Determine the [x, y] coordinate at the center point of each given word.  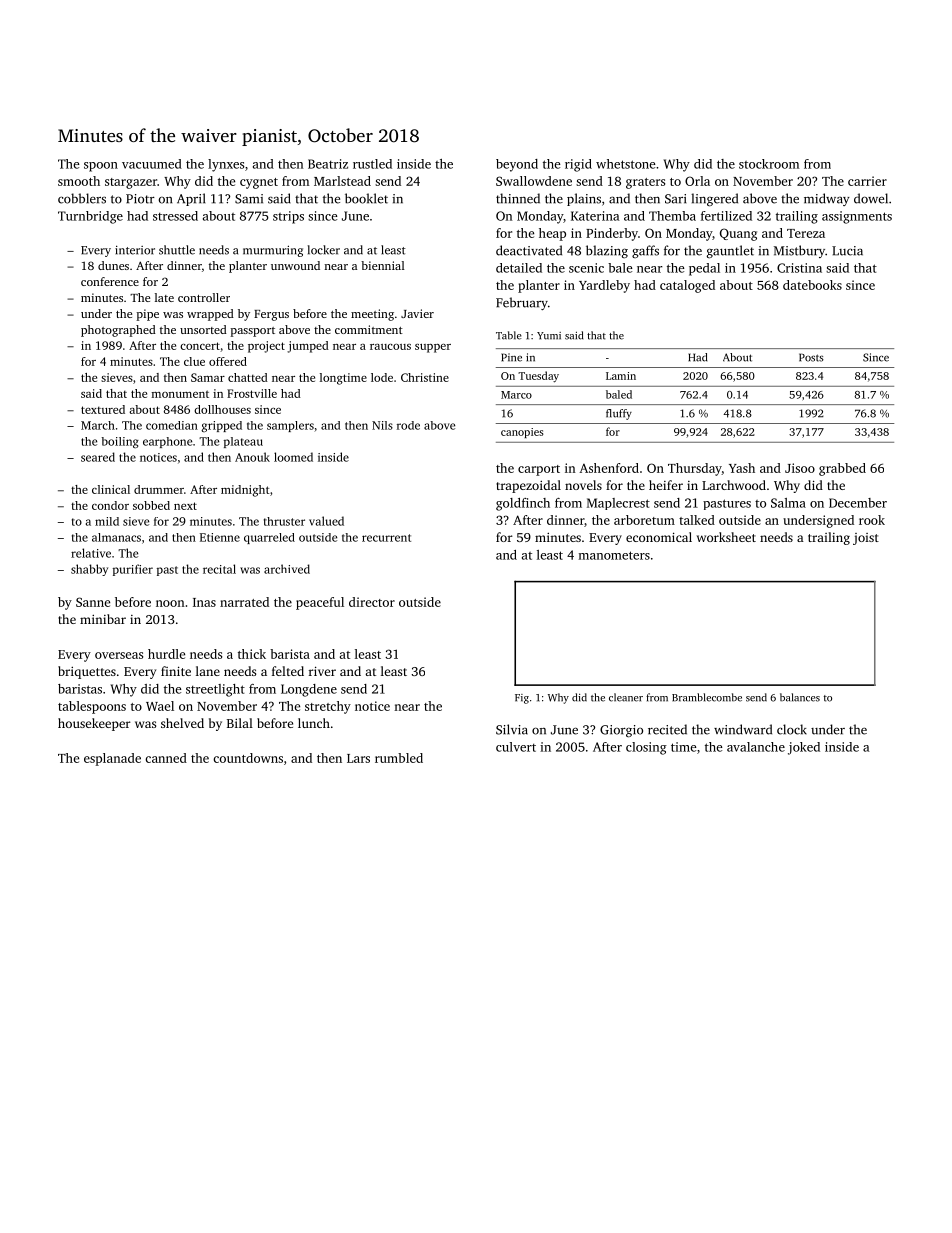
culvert [516, 747]
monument [180, 394]
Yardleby [604, 286]
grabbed [842, 469]
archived [287, 569]
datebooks [812, 285]
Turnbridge [90, 217]
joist [866, 539]
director [372, 602]
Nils [382, 425]
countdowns [248, 758]
